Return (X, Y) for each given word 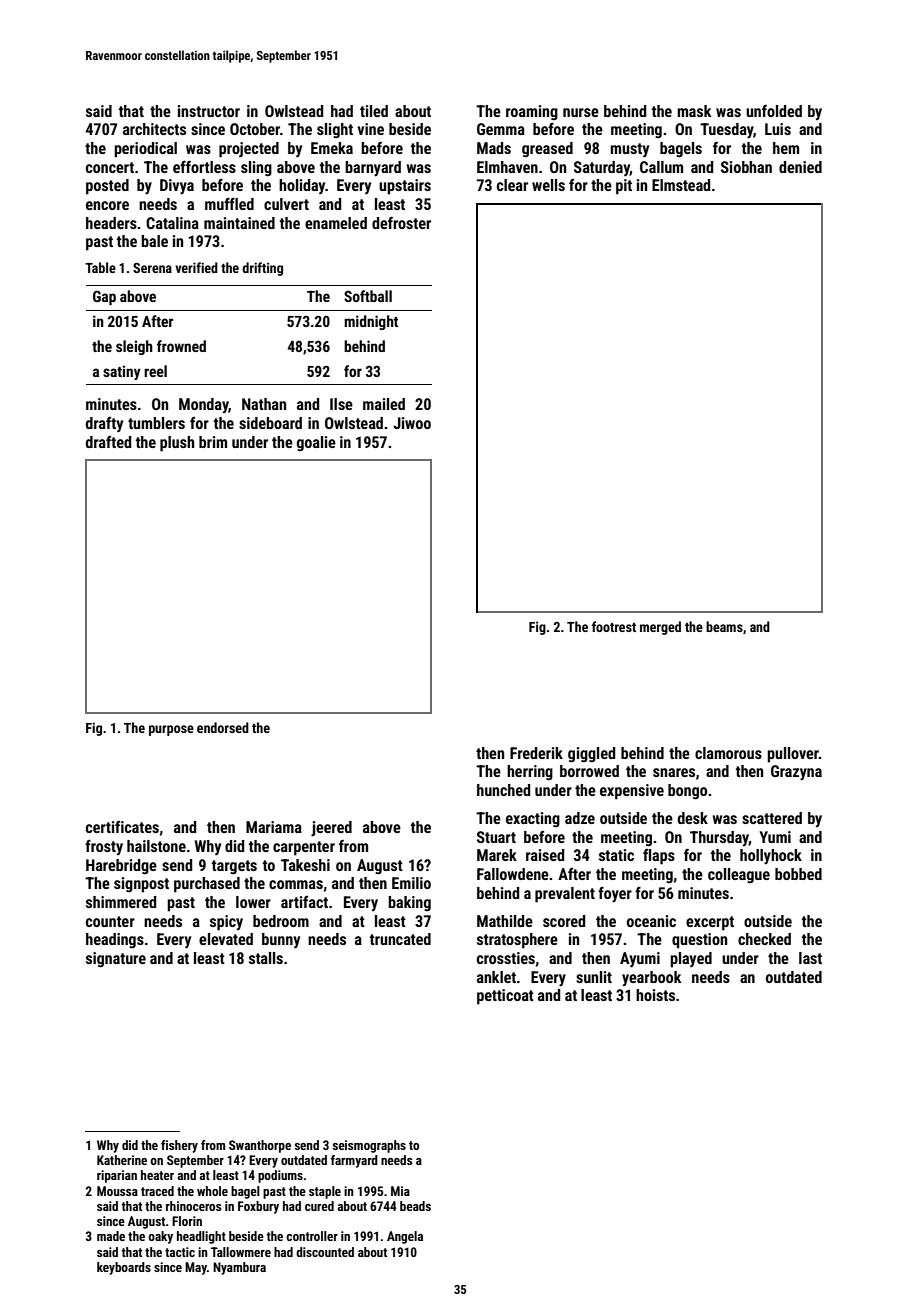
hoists (655, 995)
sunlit (594, 977)
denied (800, 167)
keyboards (124, 1268)
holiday (302, 186)
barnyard (373, 169)
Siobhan (746, 167)
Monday (204, 405)
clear (512, 185)
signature (116, 960)
